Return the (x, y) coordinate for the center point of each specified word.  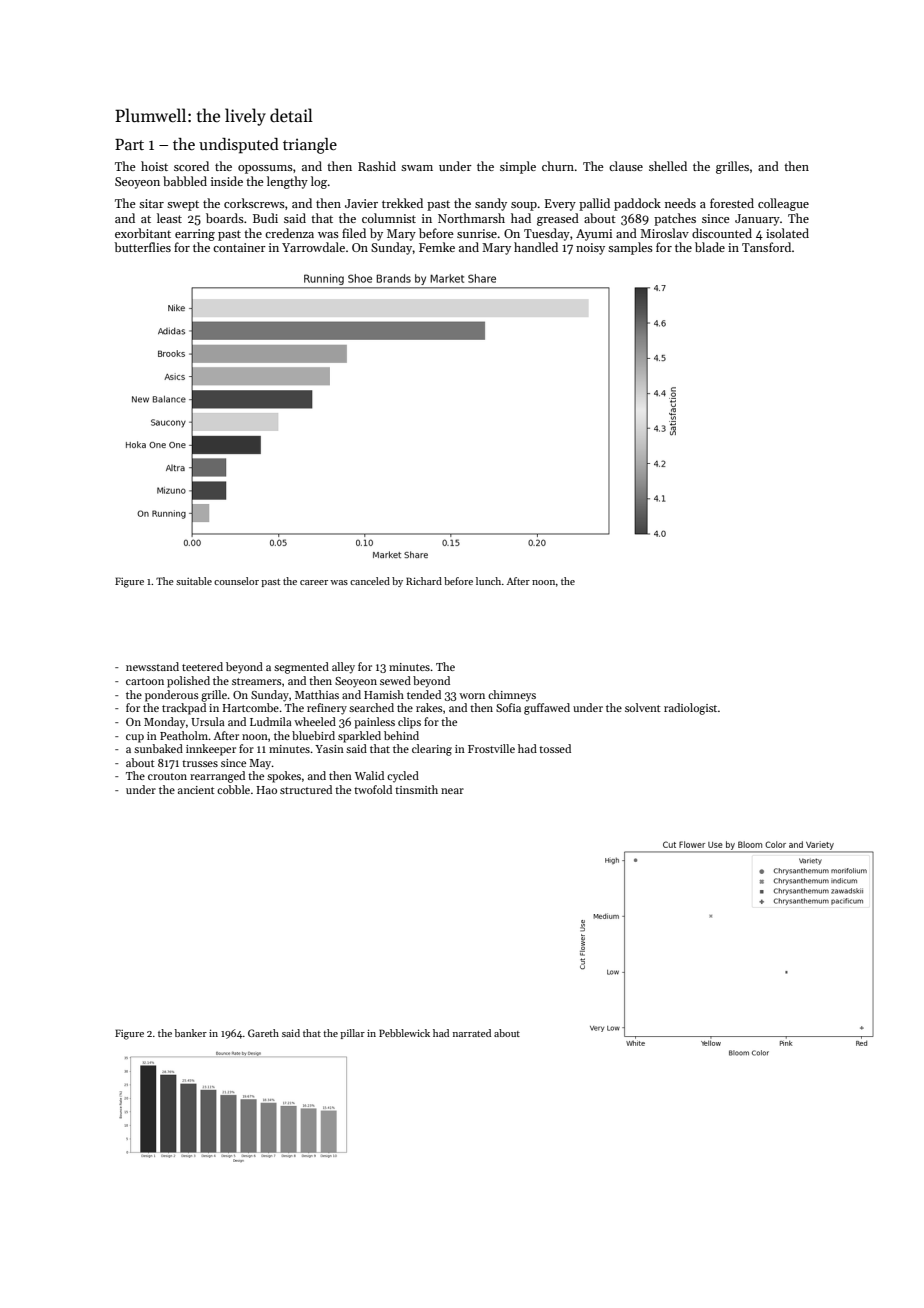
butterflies (142, 247)
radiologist (690, 709)
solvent (643, 707)
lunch (488, 581)
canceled (370, 581)
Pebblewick (404, 1033)
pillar (352, 1034)
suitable (194, 581)
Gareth (263, 1033)
